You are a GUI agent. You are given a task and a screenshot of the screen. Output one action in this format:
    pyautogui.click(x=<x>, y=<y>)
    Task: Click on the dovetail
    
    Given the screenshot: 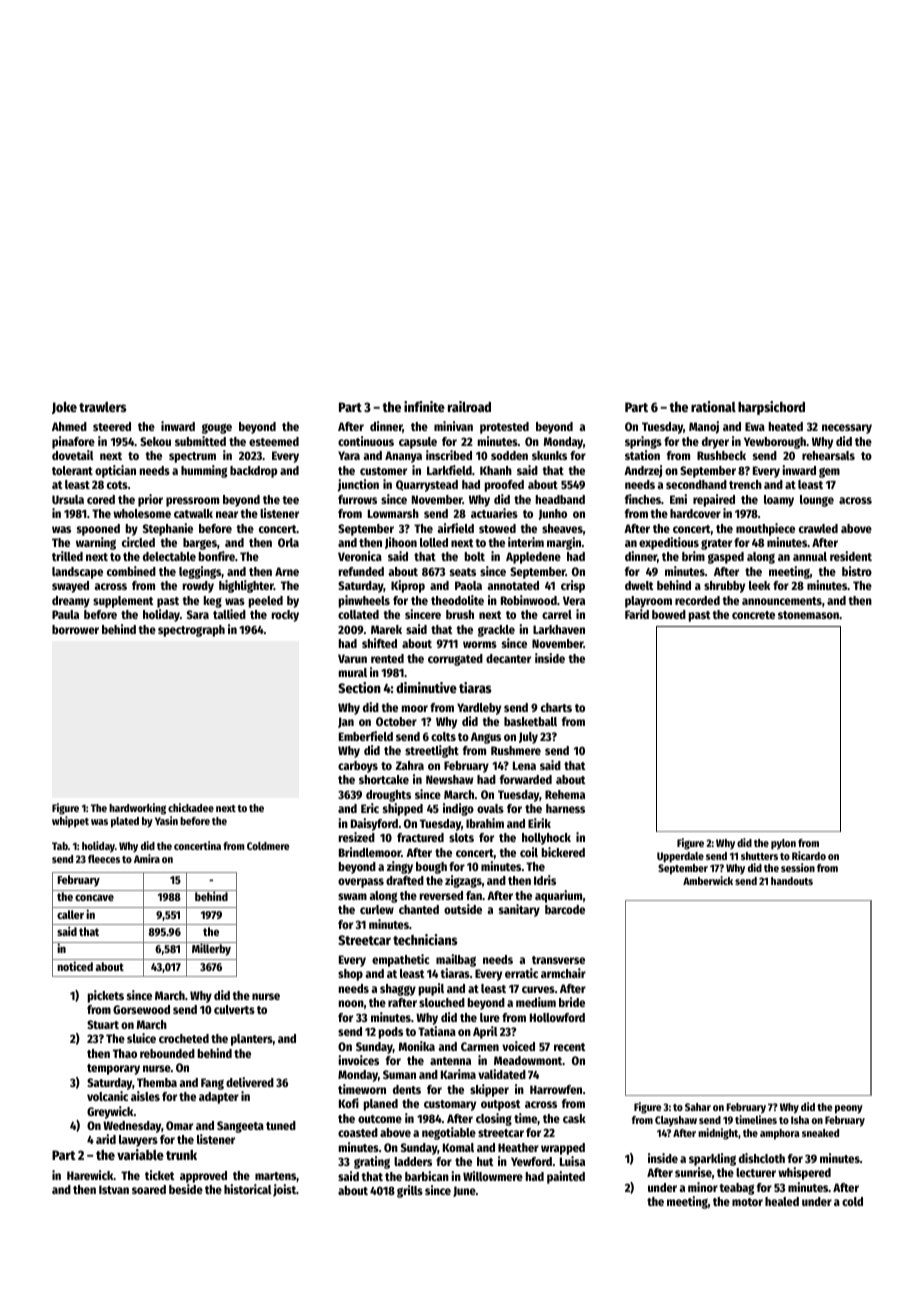 What is the action you would take?
    pyautogui.click(x=73, y=455)
